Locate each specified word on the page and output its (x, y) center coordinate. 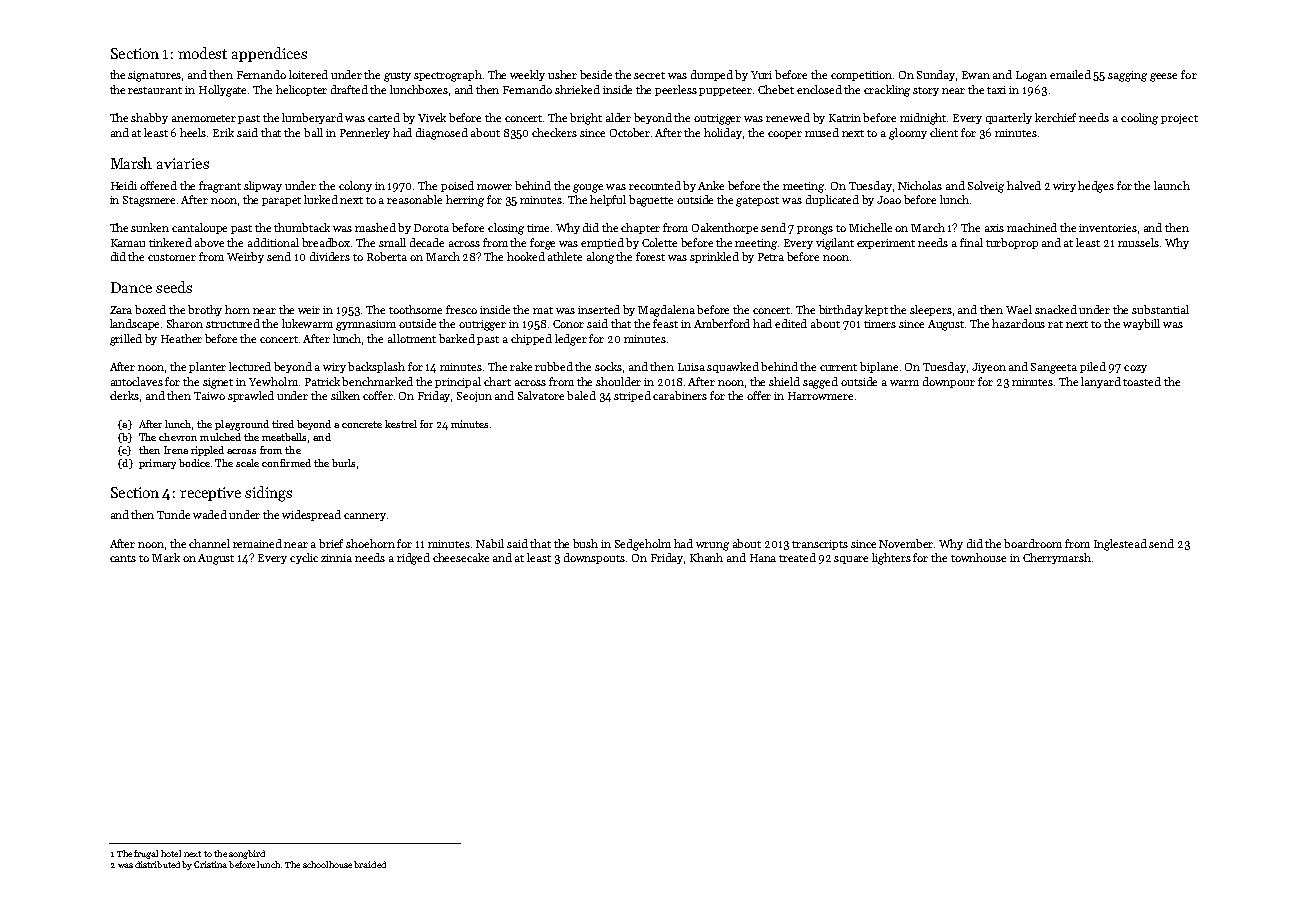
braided (370, 864)
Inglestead (1120, 545)
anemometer (204, 118)
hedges (1096, 187)
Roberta (387, 256)
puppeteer (725, 91)
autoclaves (137, 381)
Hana (763, 558)
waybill (1141, 324)
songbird (247, 854)
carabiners (680, 395)
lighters (891, 559)
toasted (1142, 381)
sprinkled (714, 257)
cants (123, 558)
